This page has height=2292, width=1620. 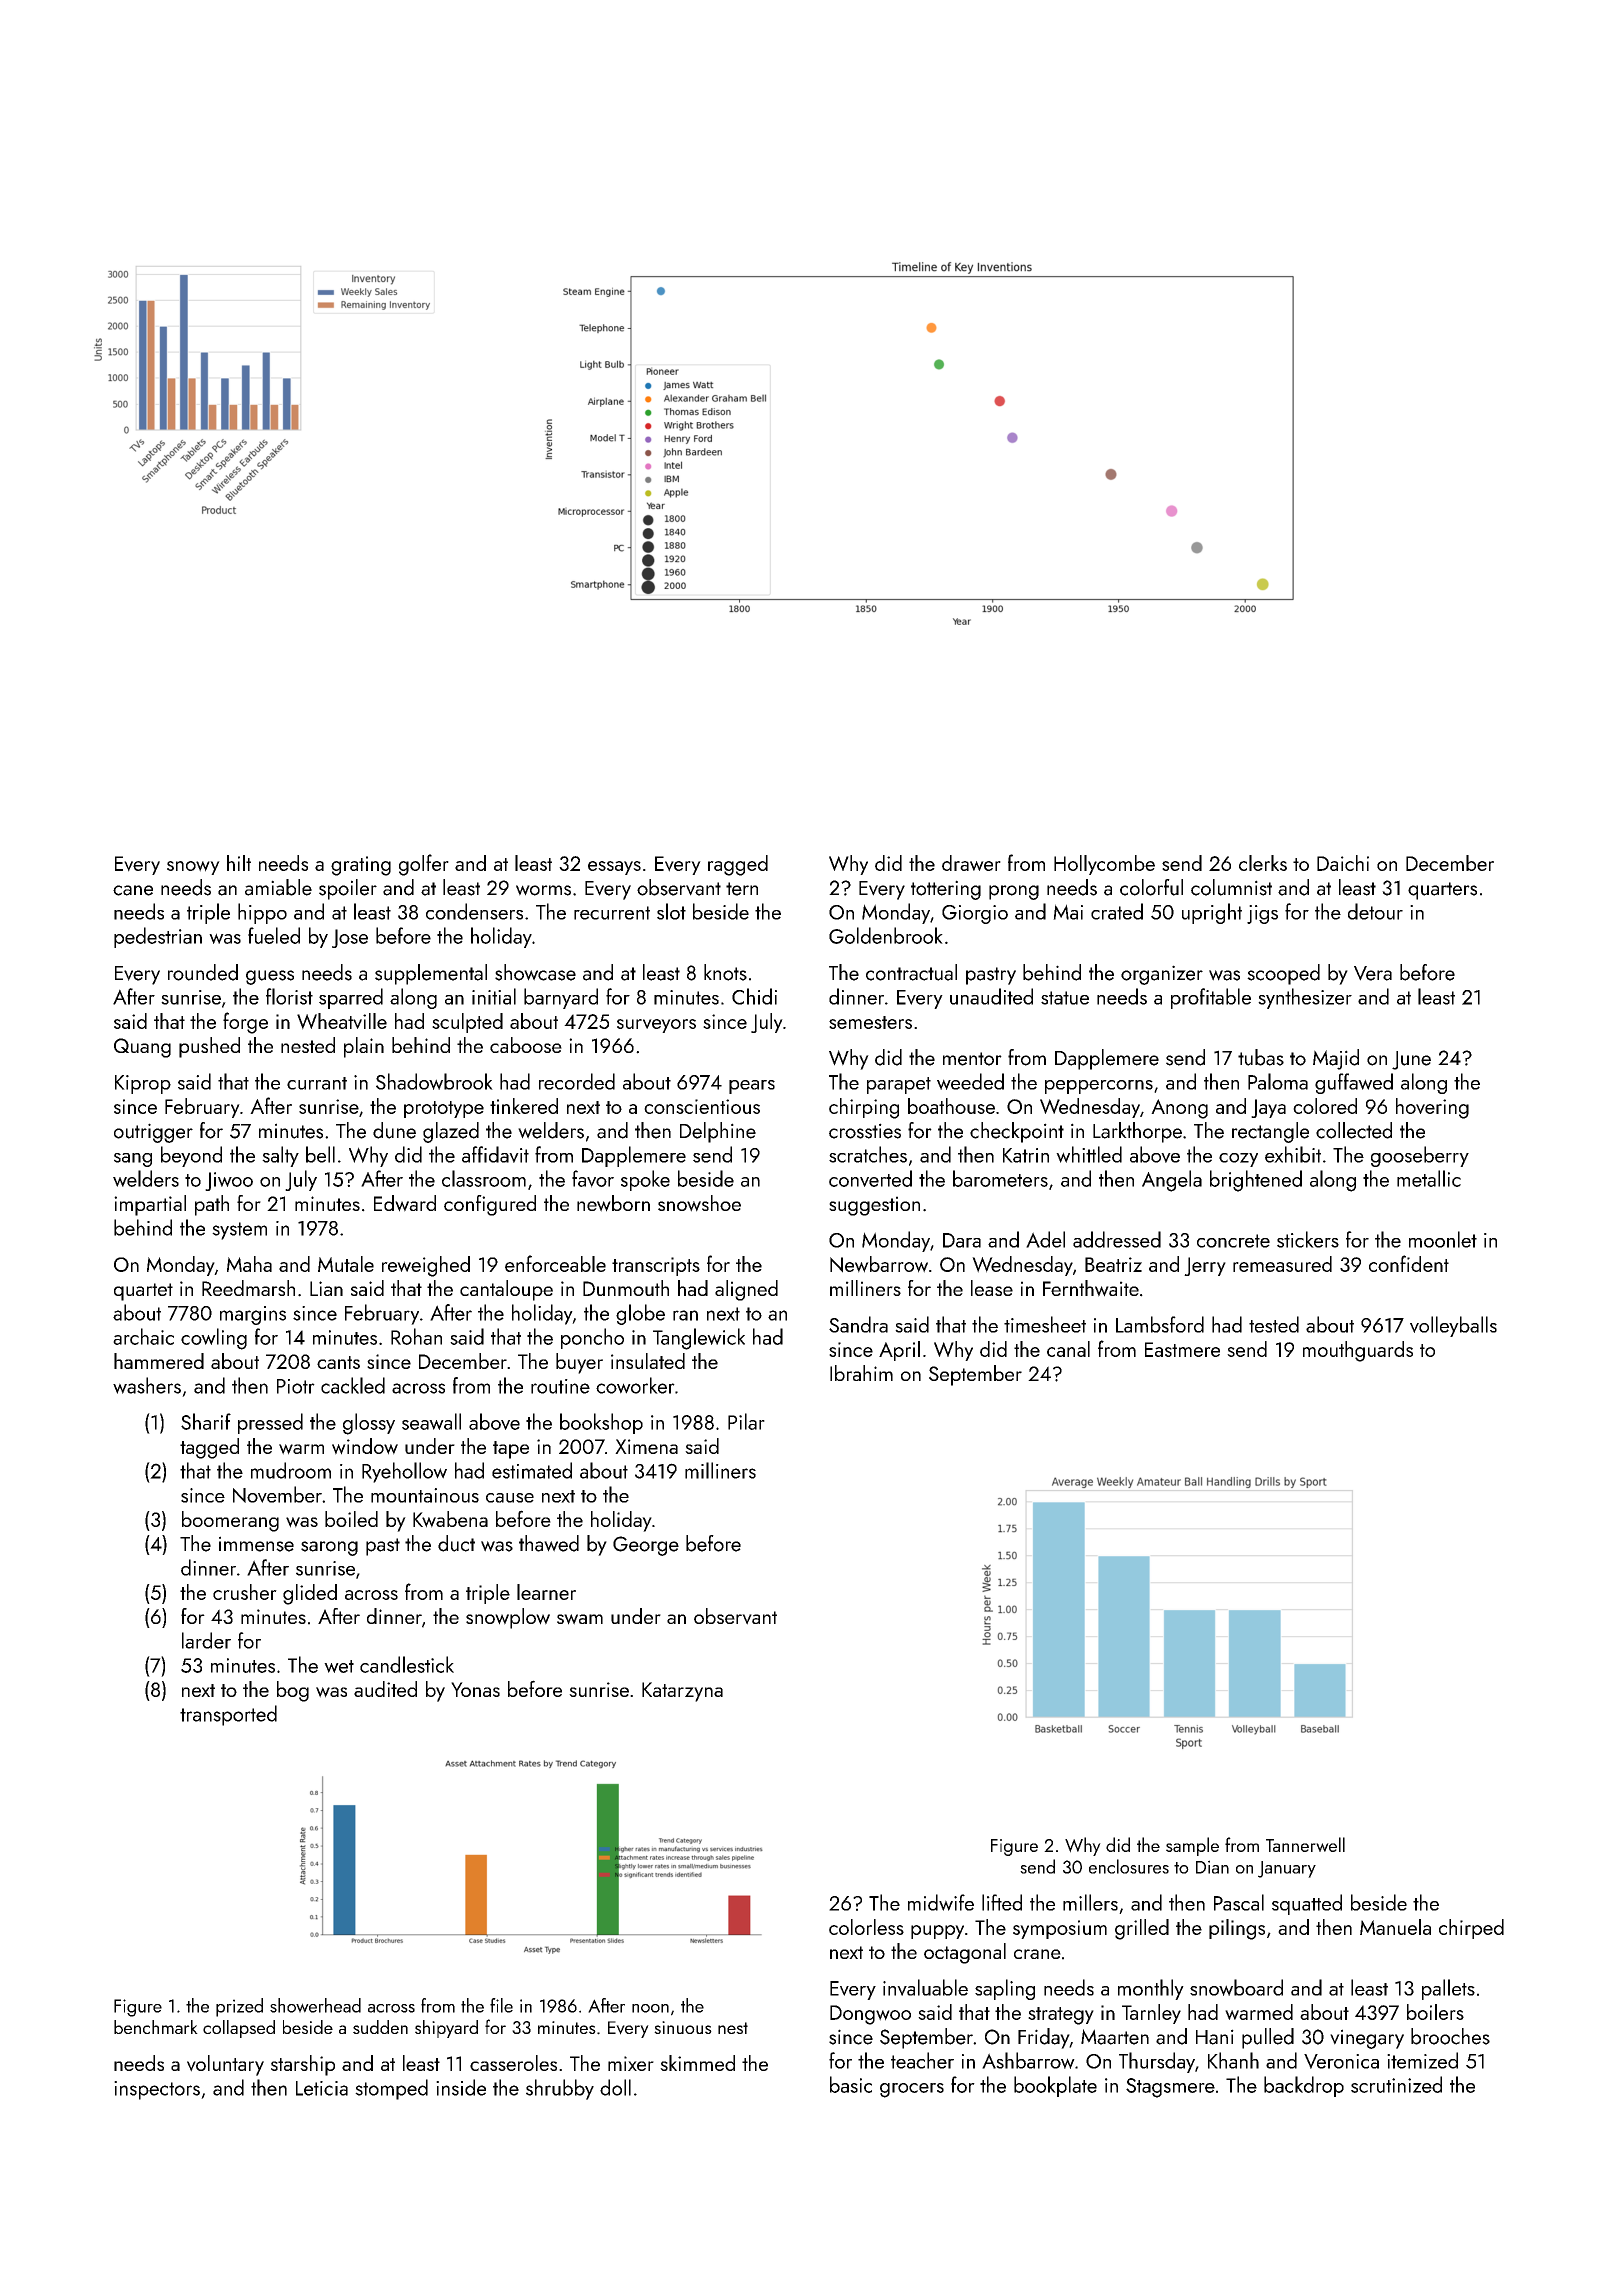 What do you see at coordinates (851, 2084) in the page?
I see `basic` at bounding box center [851, 2084].
